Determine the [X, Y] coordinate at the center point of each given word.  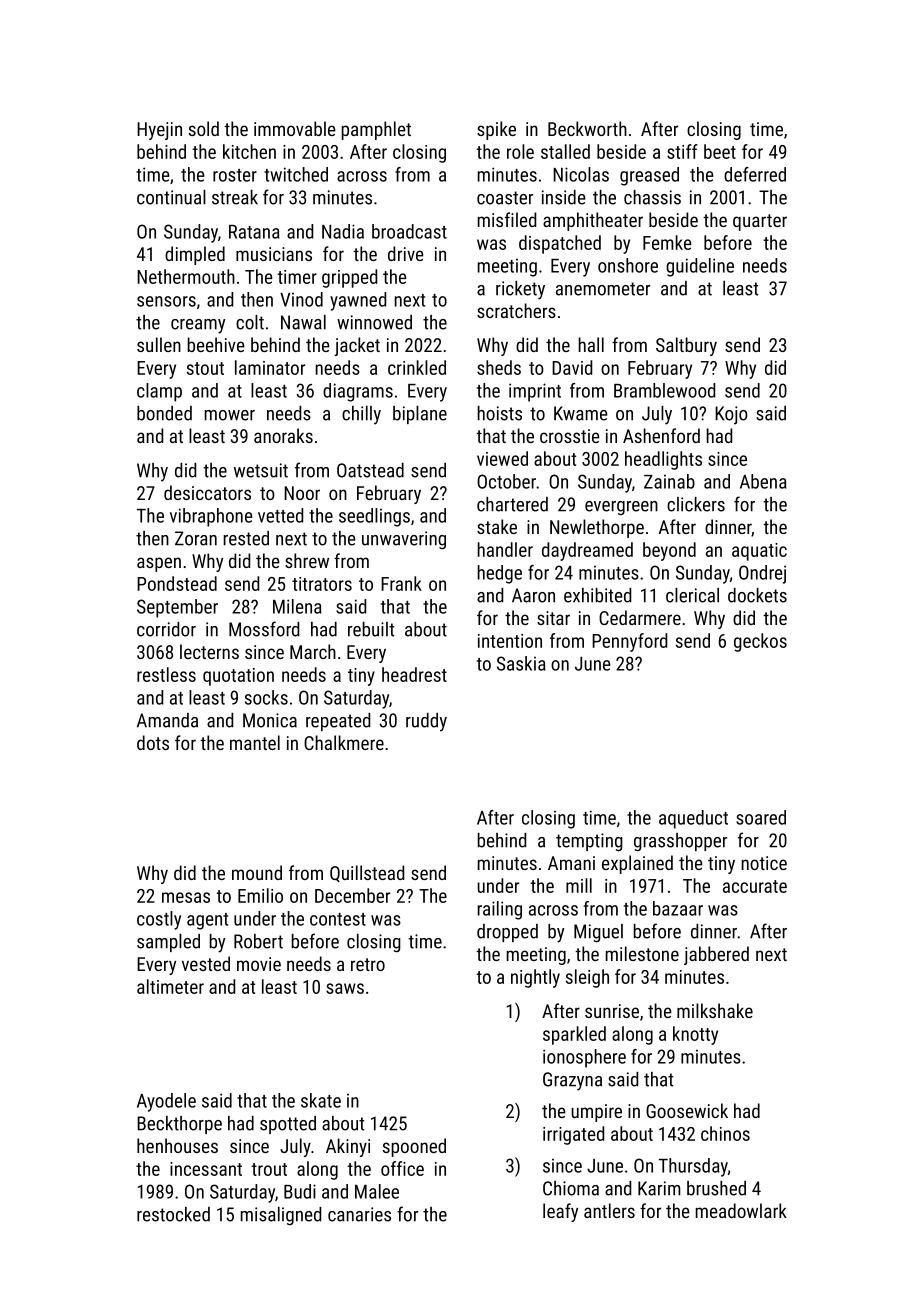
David [572, 367]
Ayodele [166, 1102]
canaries [359, 1214]
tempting [589, 842]
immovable [295, 128]
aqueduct [693, 819]
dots [153, 742]
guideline [700, 267]
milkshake [715, 1010]
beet [720, 151]
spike [496, 130]
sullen [159, 344]
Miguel [598, 933]
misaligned [281, 1216]
